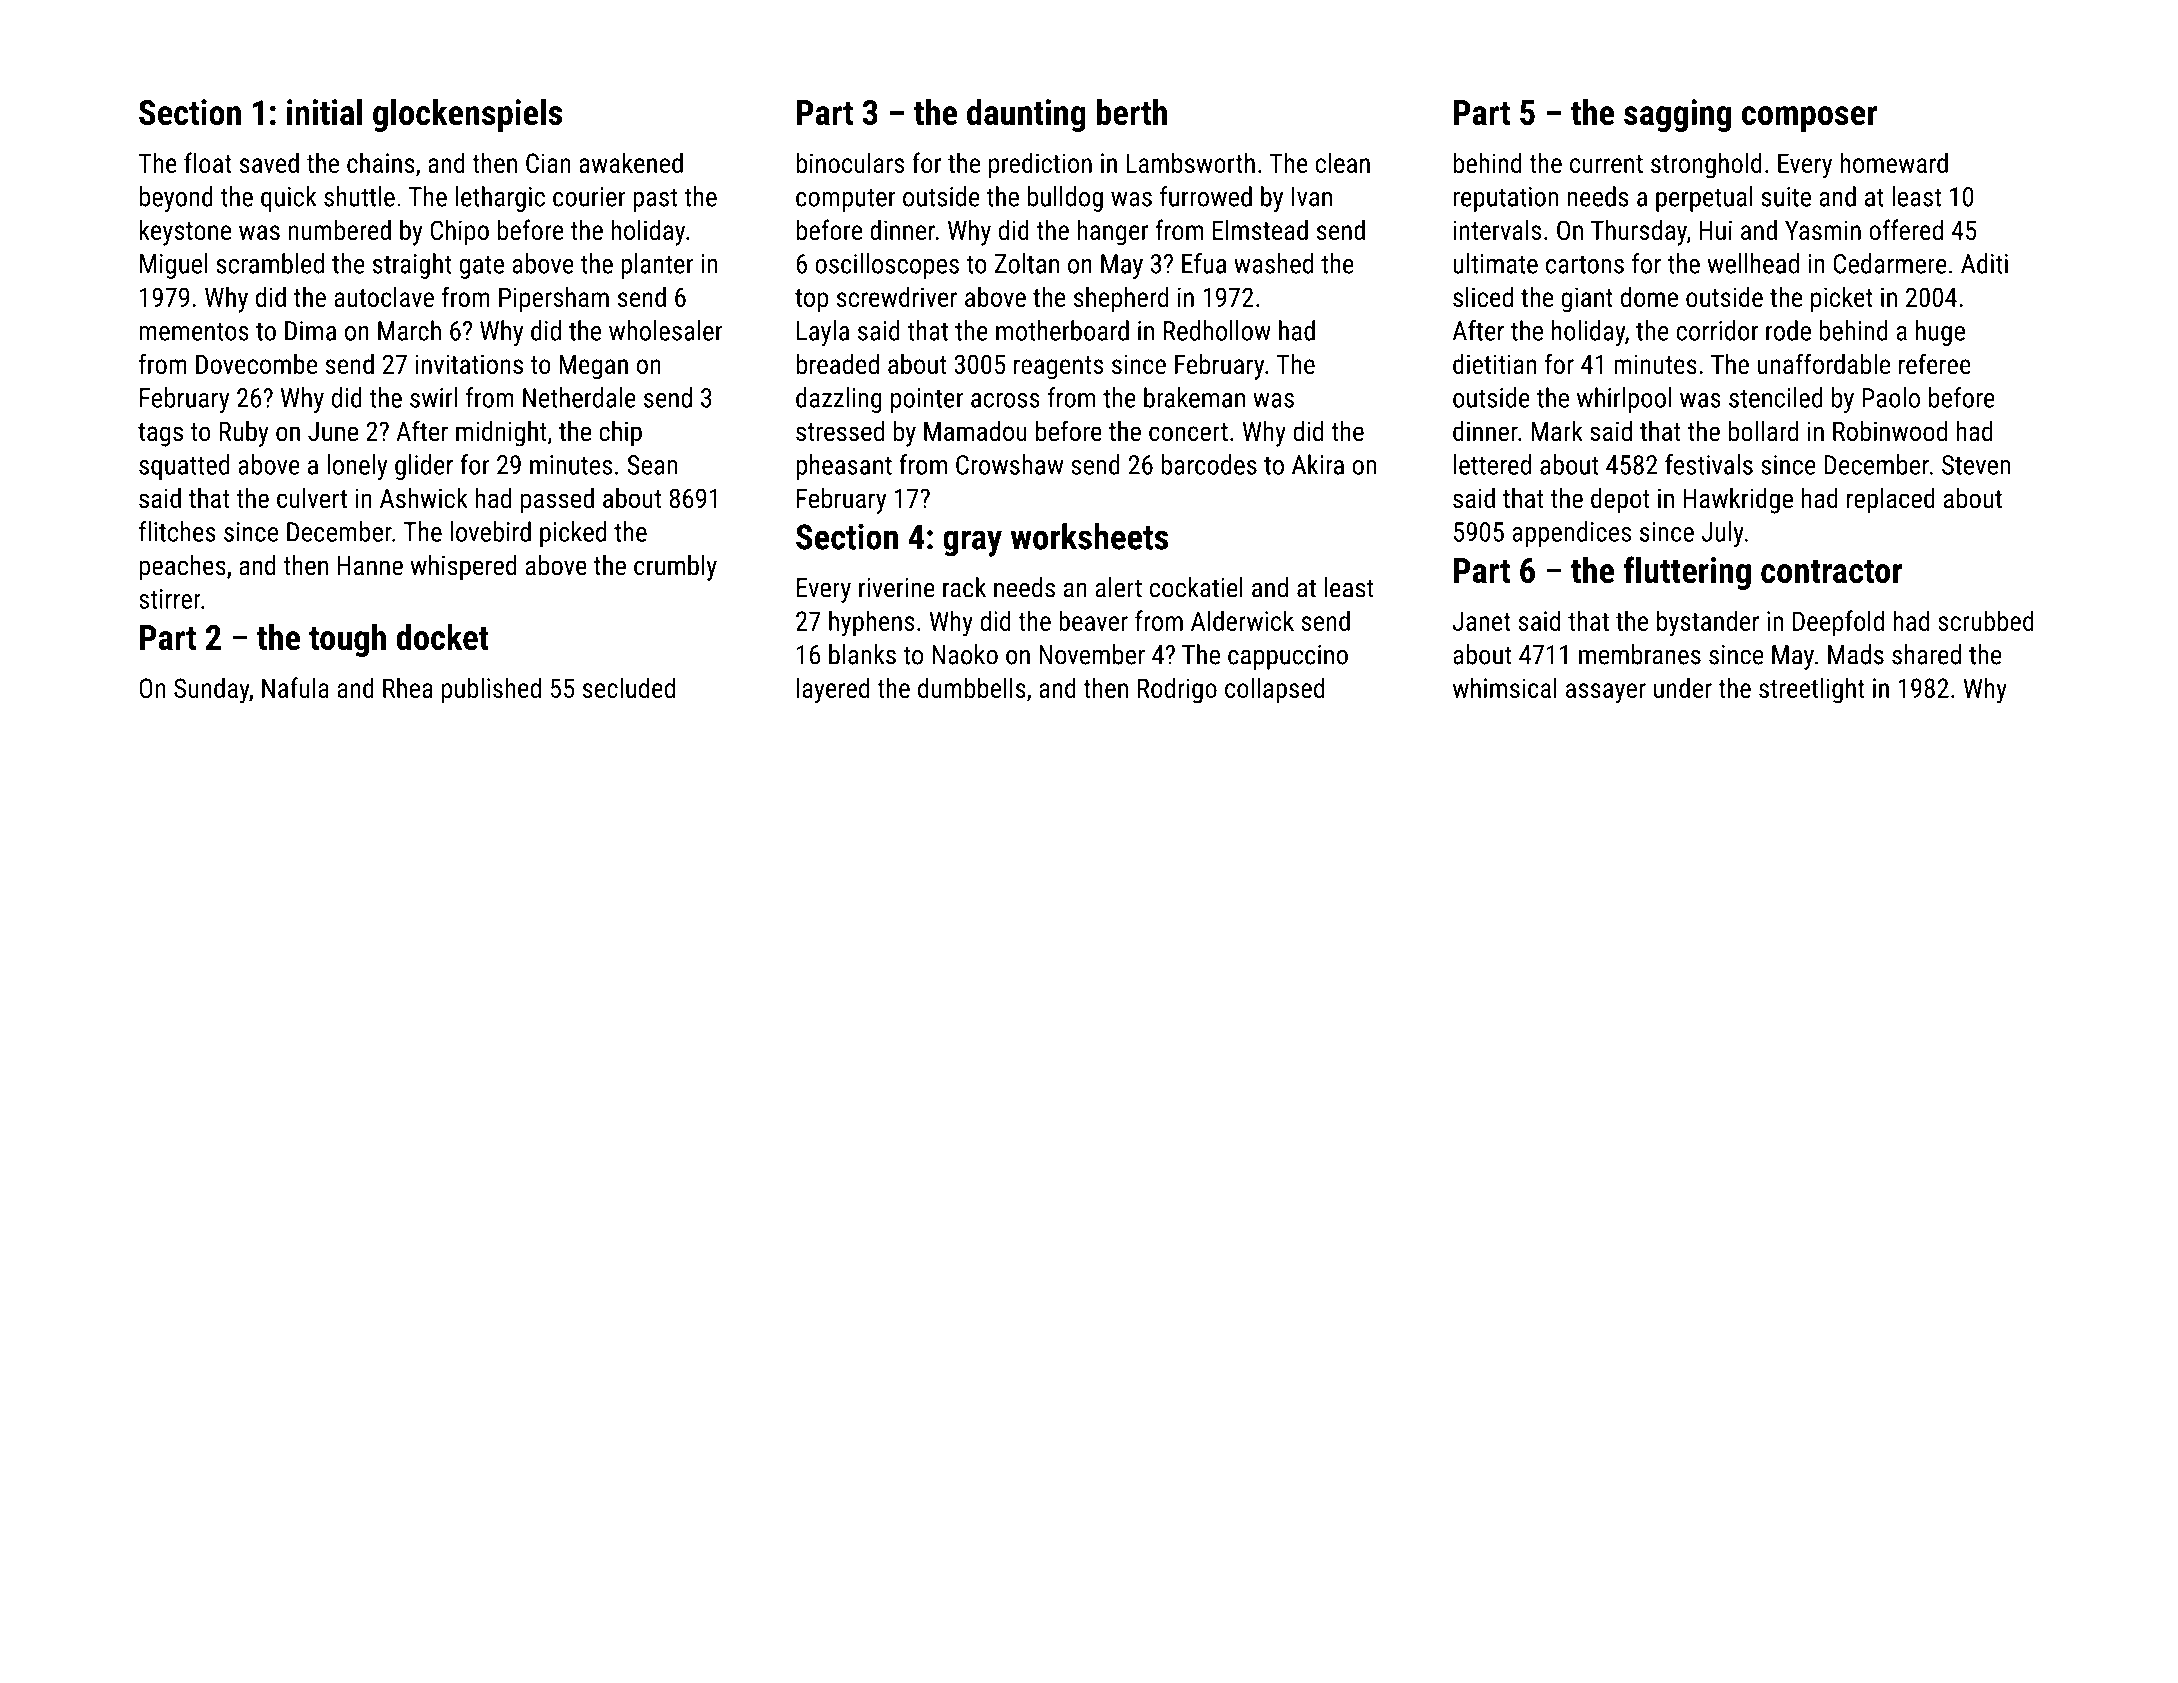 The image size is (2178, 1683). What do you see at coordinates (1112, 232) in the image?
I see `hanger` at bounding box center [1112, 232].
